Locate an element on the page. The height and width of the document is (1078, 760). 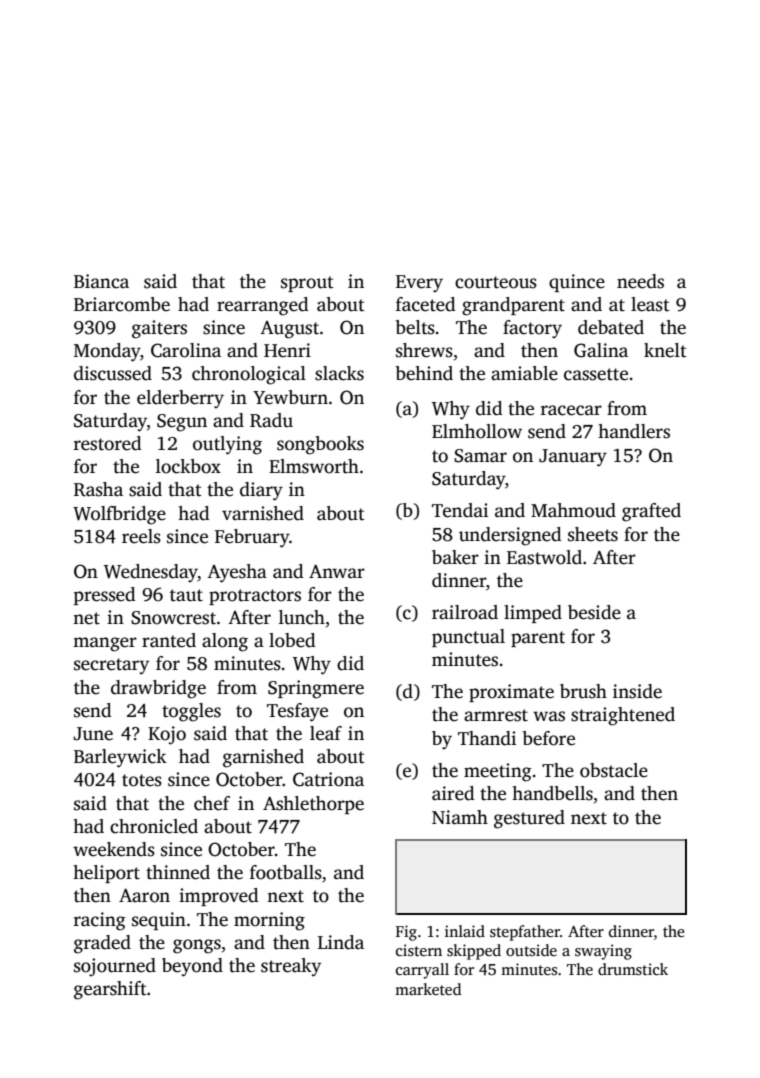
along is located at coordinates (225, 642).
